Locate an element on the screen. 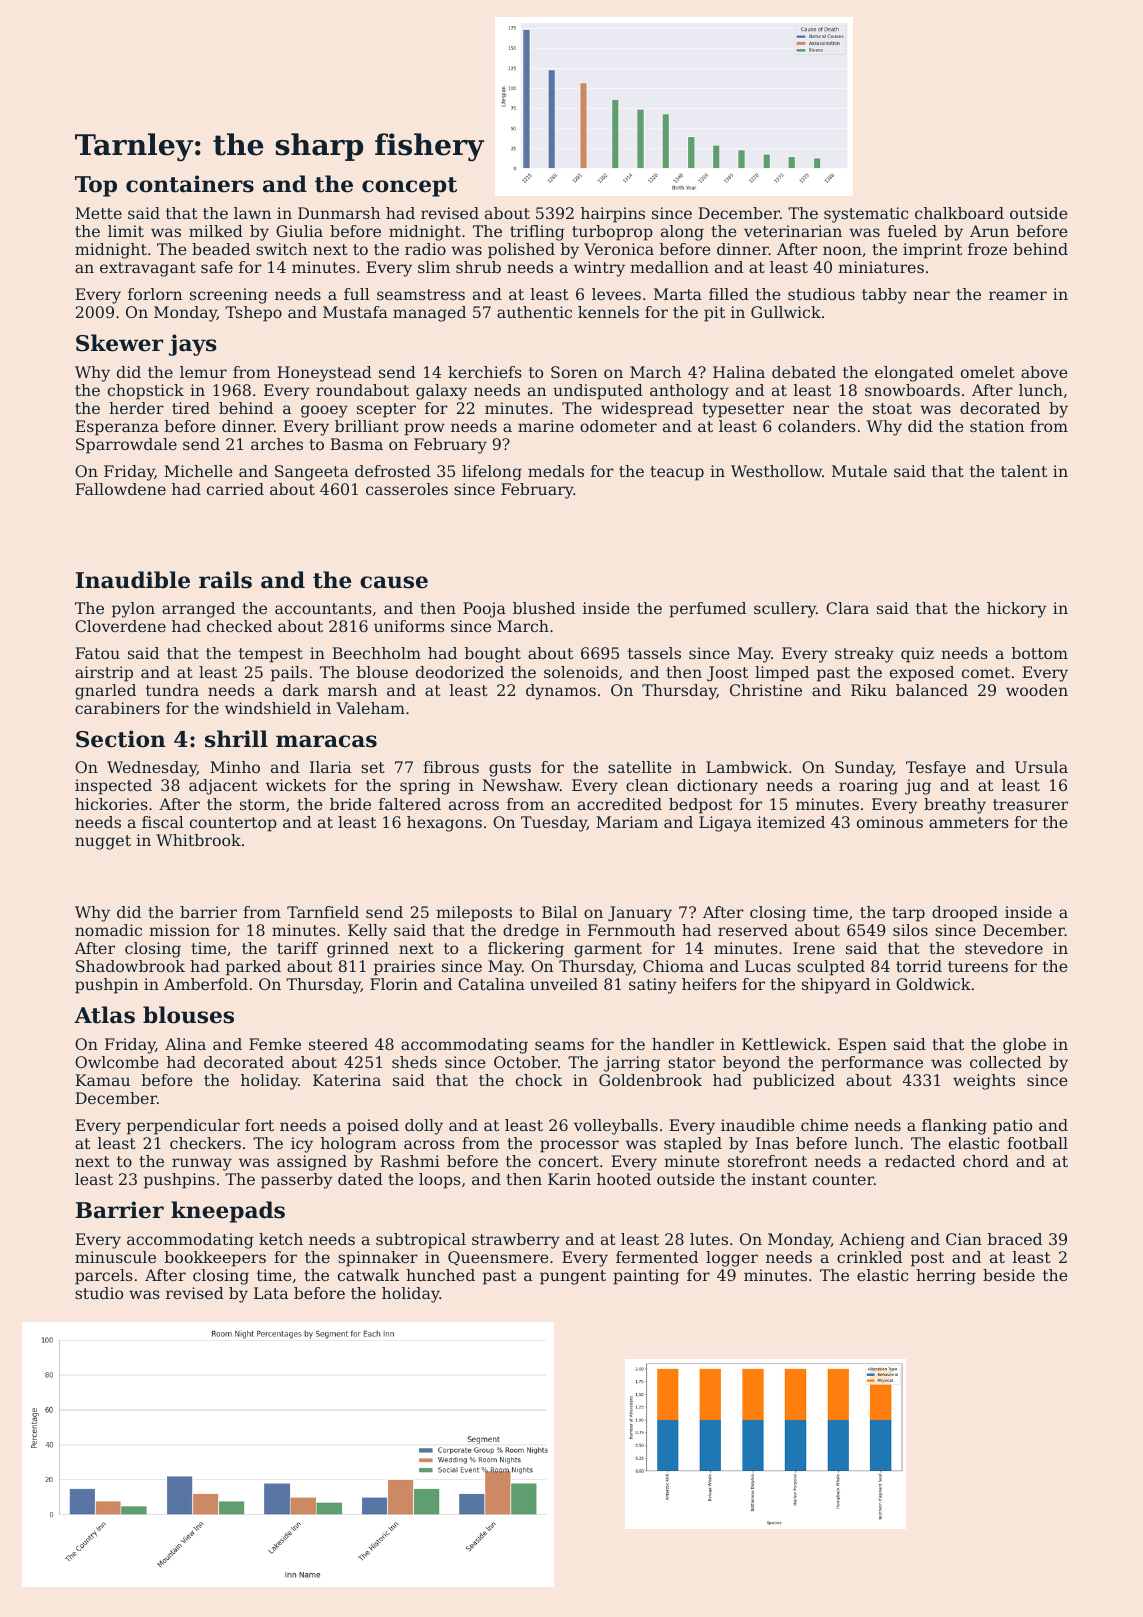 The image size is (1143, 1617). Minho is located at coordinates (235, 767).
